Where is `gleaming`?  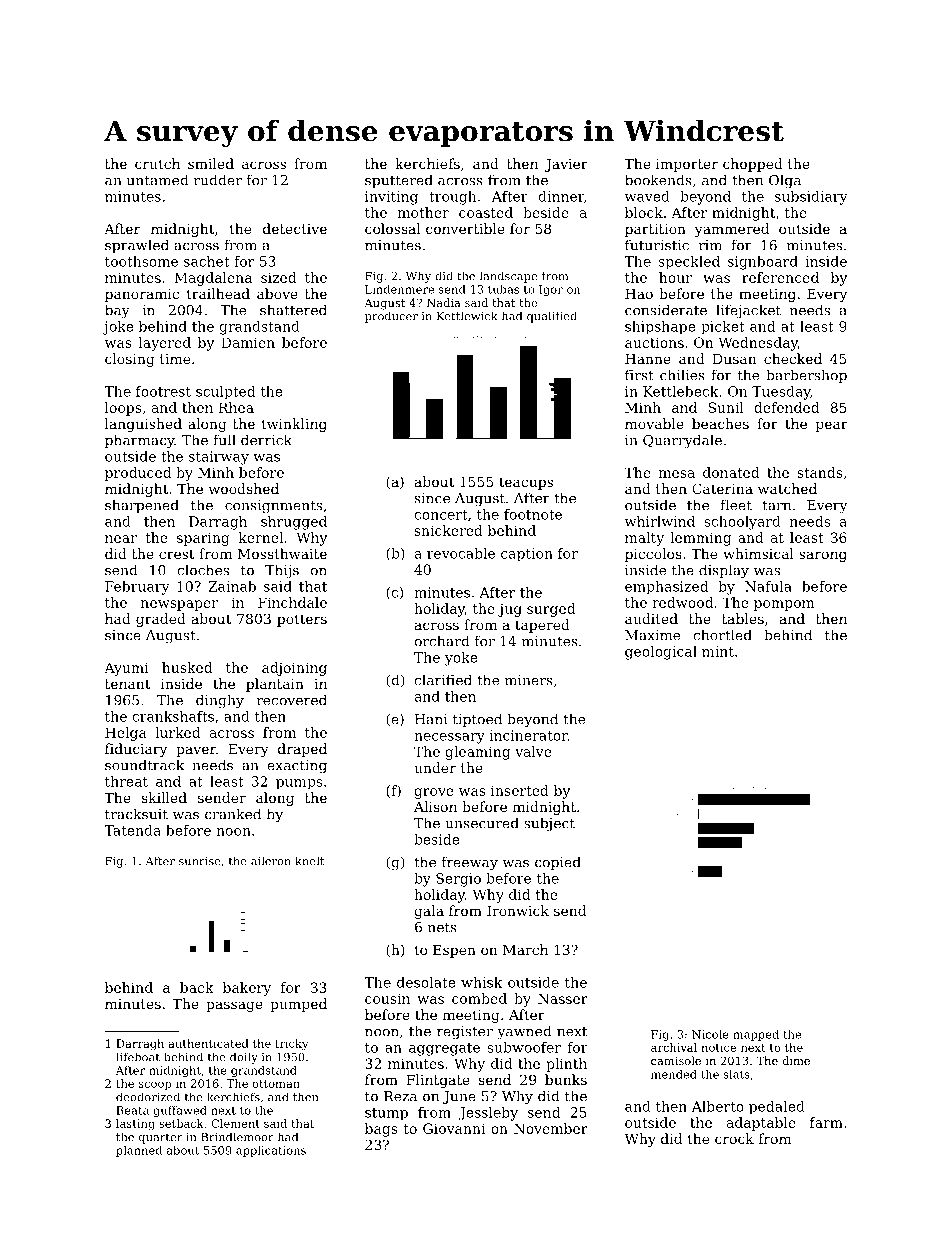
gleaming is located at coordinates (478, 753).
